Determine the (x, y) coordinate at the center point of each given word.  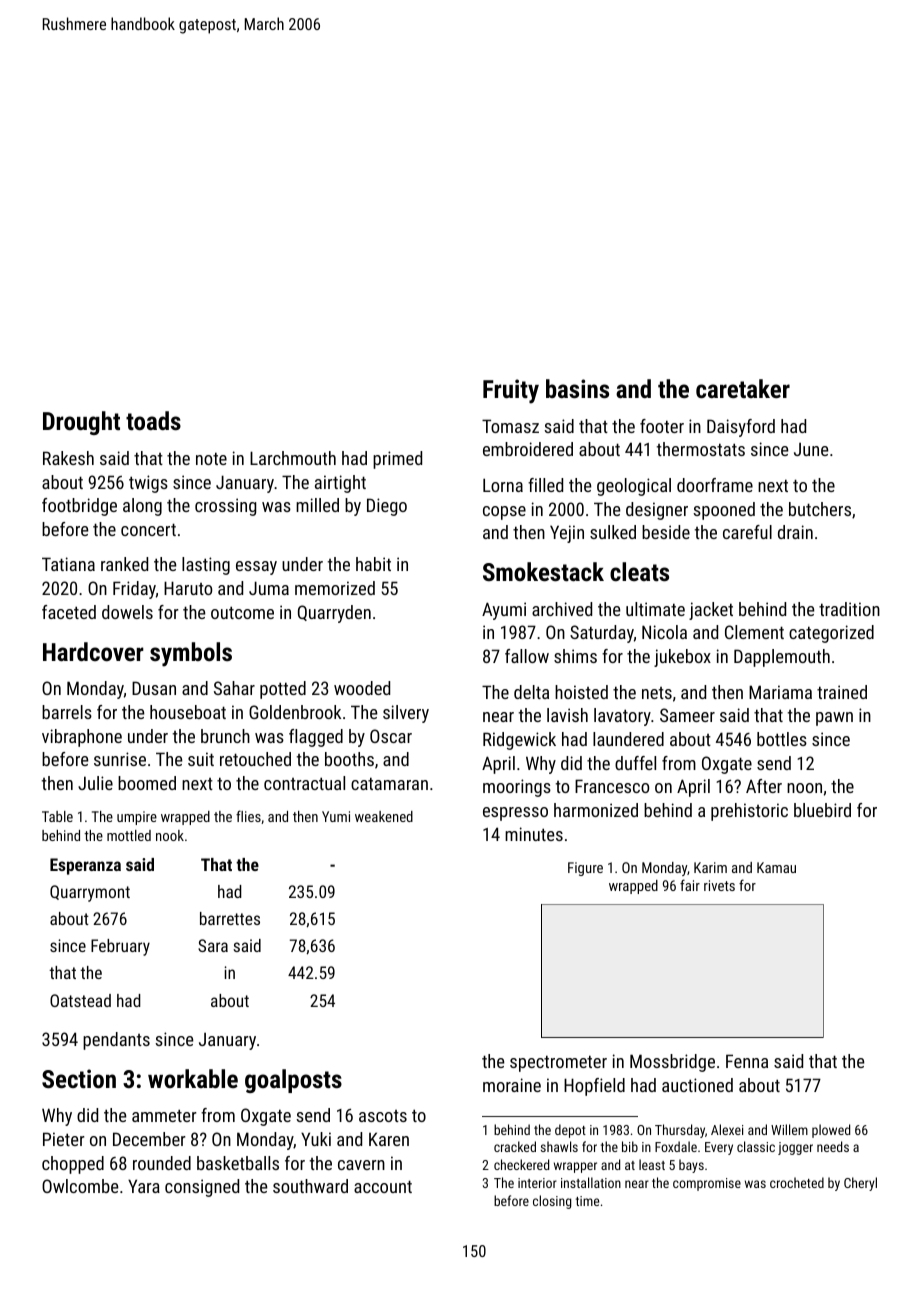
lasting (206, 566)
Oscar (391, 736)
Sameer (687, 715)
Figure (585, 869)
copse (504, 513)
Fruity (511, 391)
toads (153, 420)
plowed (831, 1131)
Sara (213, 945)
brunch (225, 736)
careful (747, 532)
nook (170, 835)
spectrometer (558, 1063)
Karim (710, 867)
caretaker (743, 388)
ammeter (164, 1115)
